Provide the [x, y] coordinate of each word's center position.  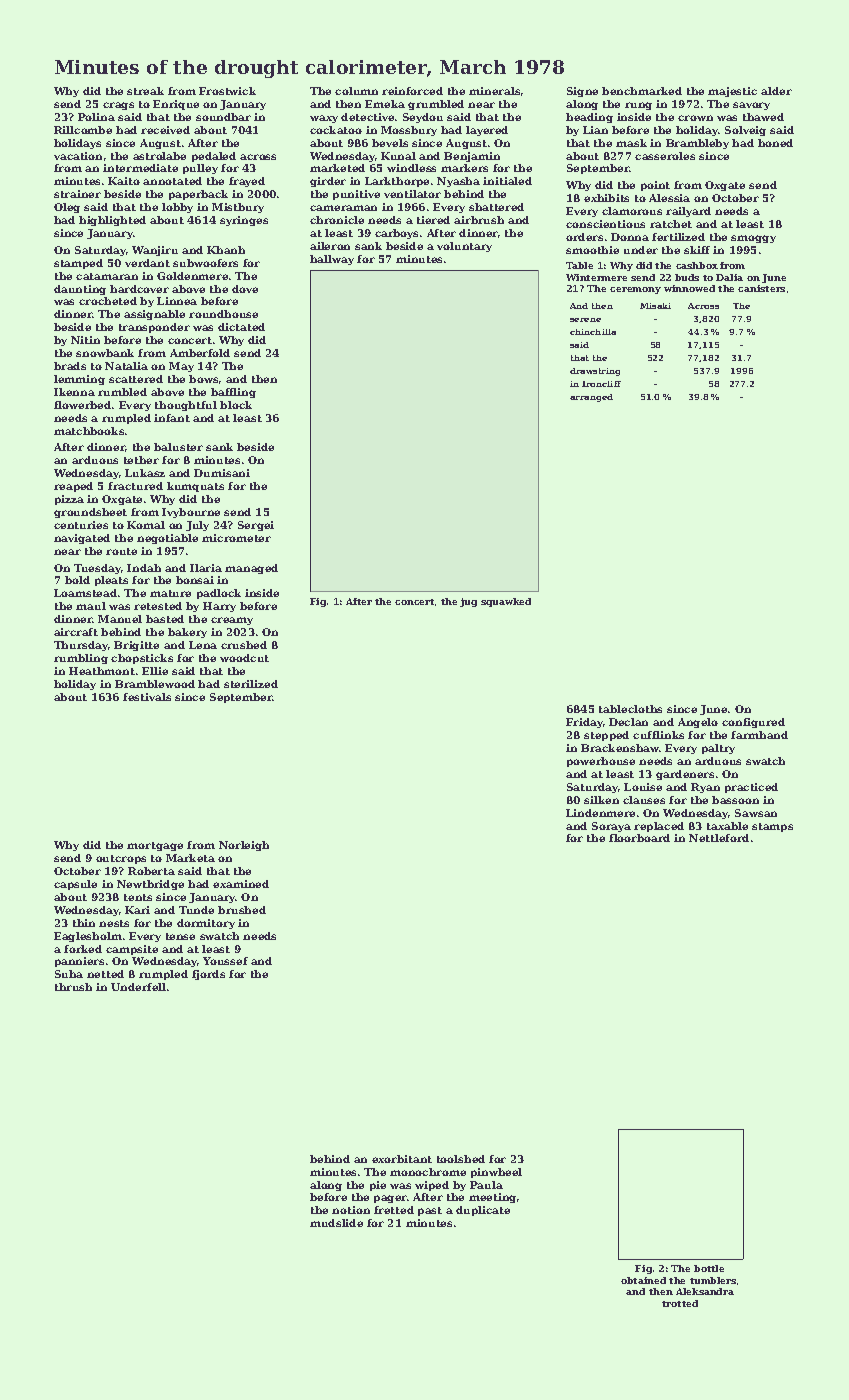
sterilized [251, 684]
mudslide [336, 1223]
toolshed [461, 1159]
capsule [75, 885]
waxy [324, 119]
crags [118, 106]
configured [753, 723]
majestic [732, 92]
